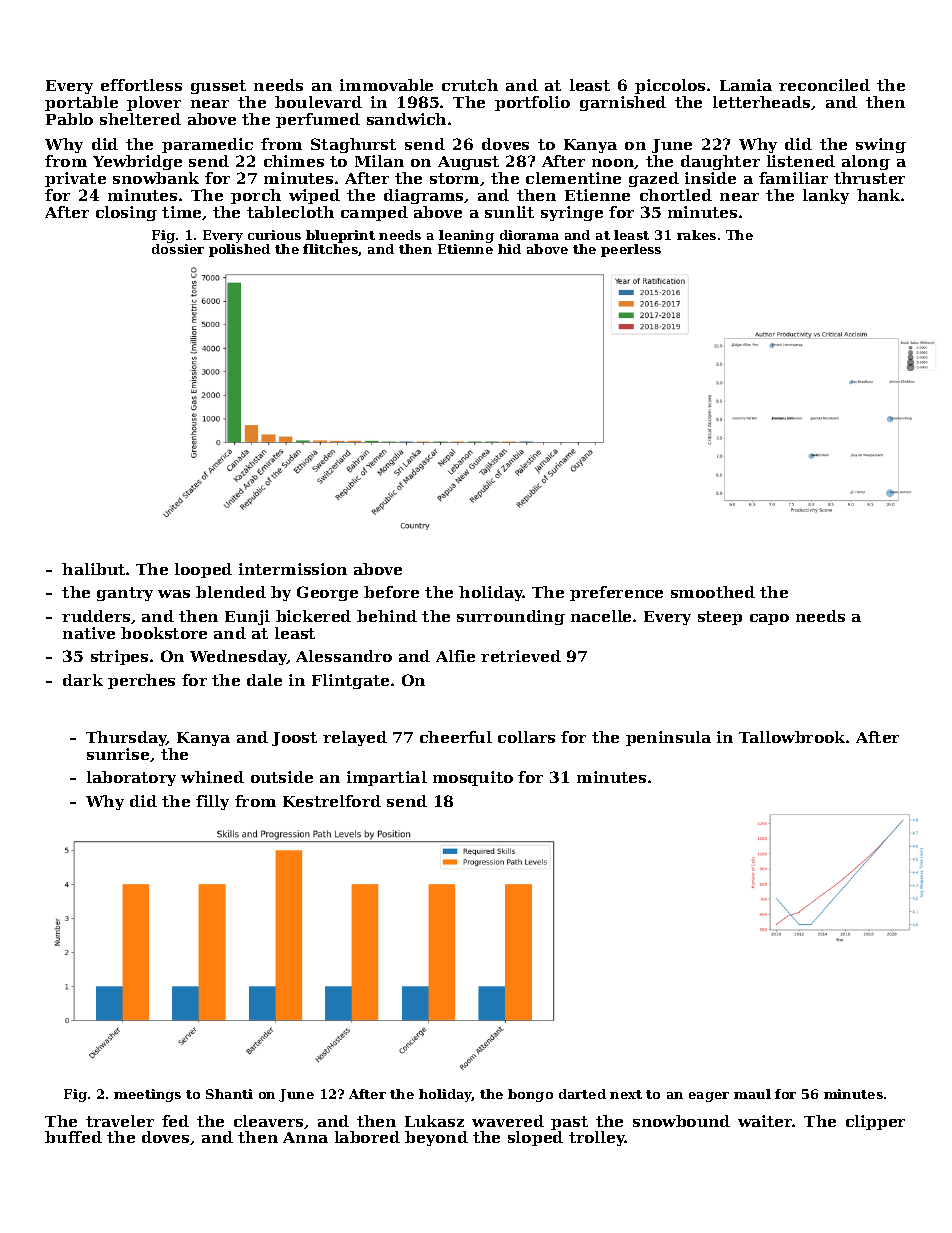  Describe the element at coordinates (294, 161) in the screenshot. I see `chimes` at that location.
